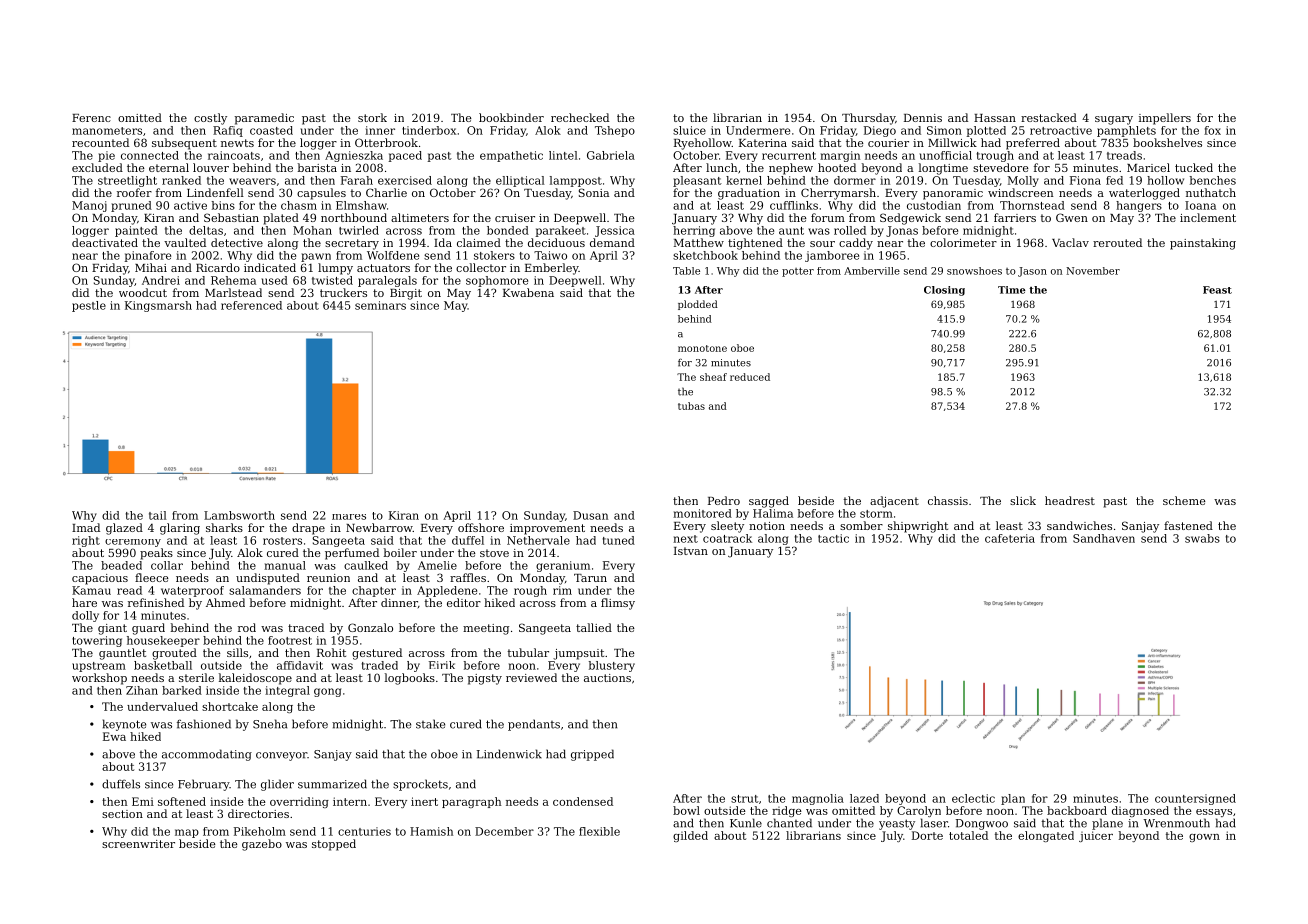 Image resolution: width=1308 pixels, height=924 pixels. I want to click on stake, so click(430, 724).
